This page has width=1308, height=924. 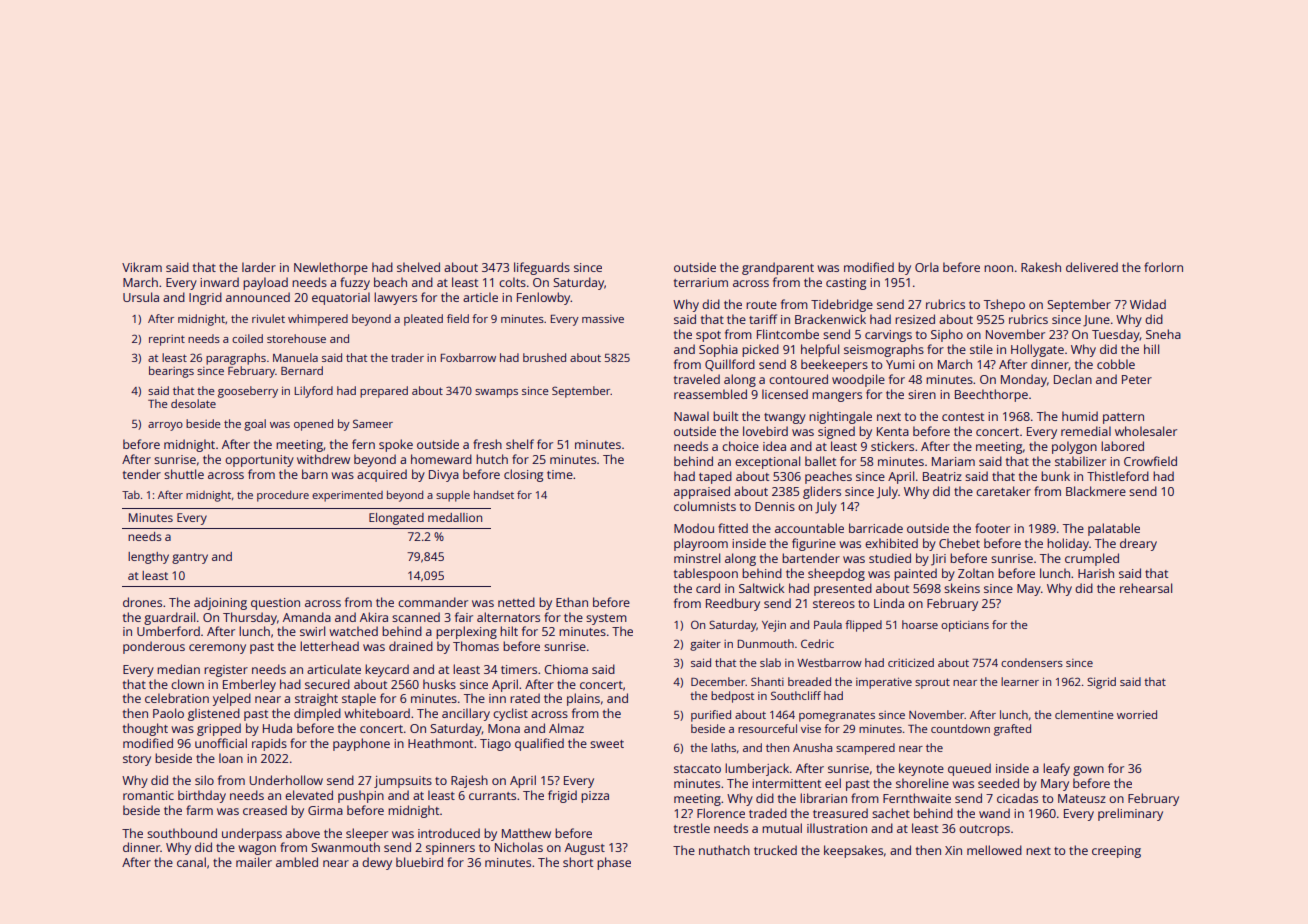 I want to click on outcrops, so click(x=984, y=830).
